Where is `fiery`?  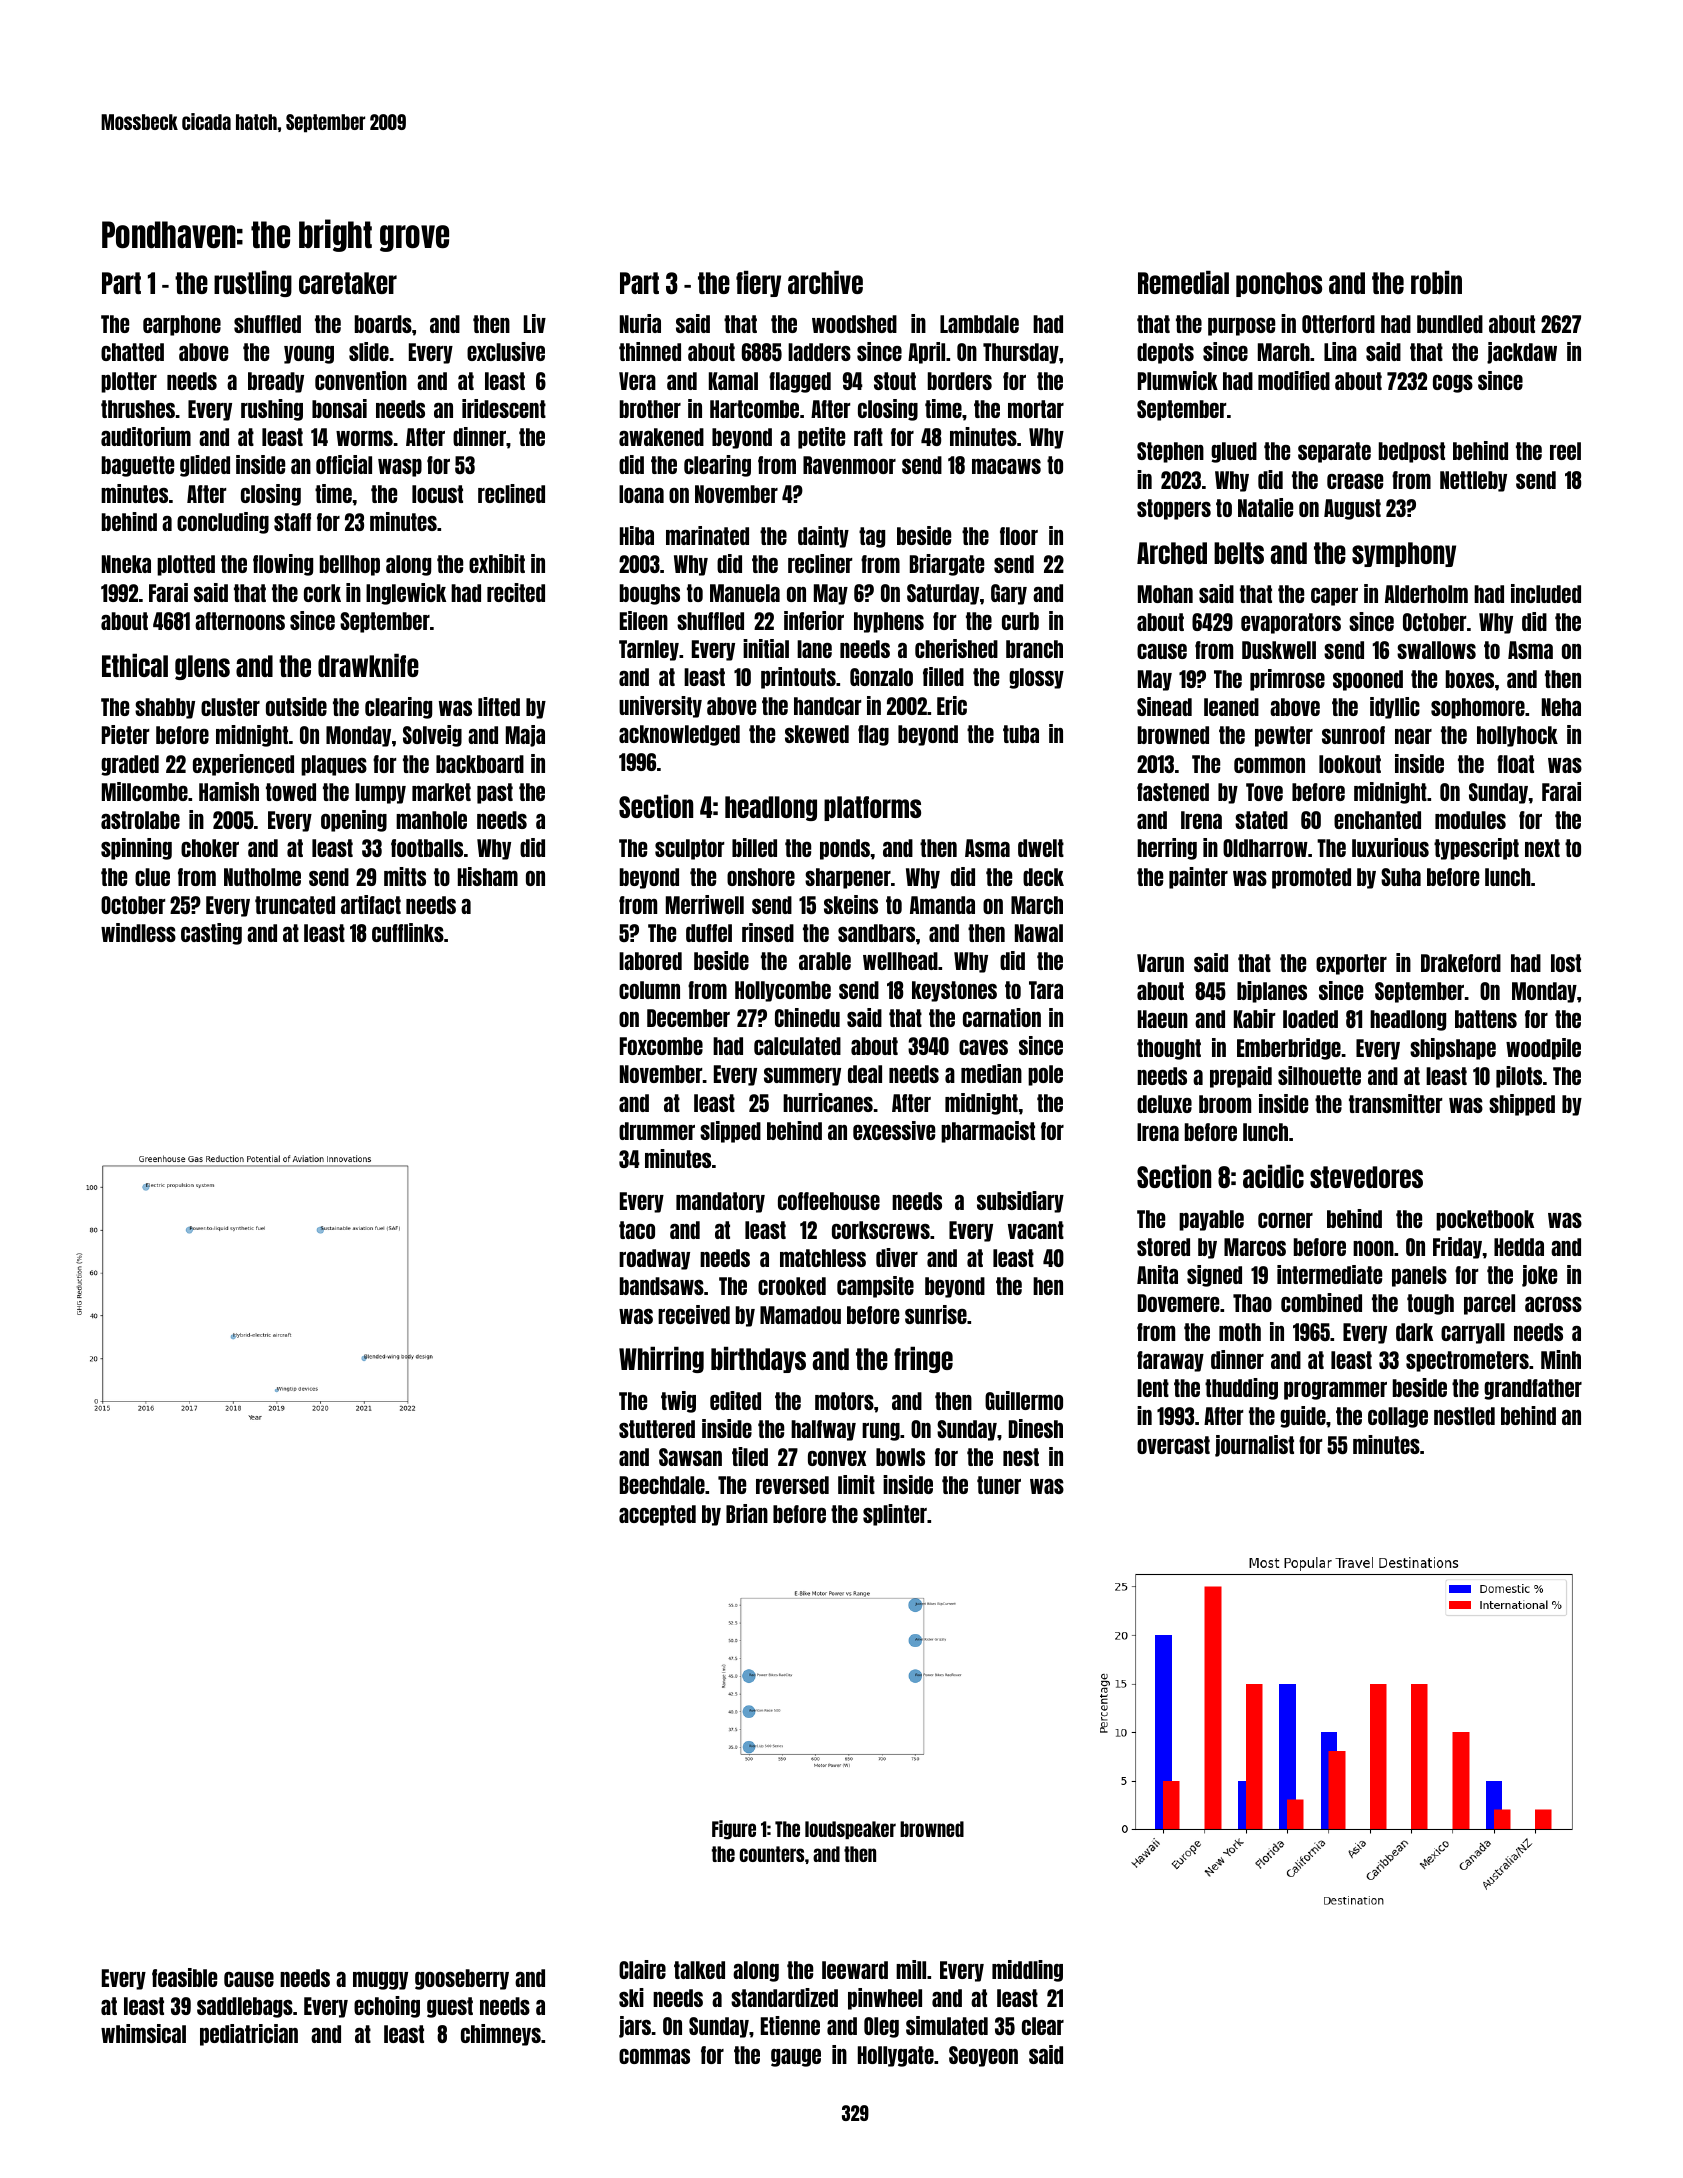 fiery is located at coordinates (758, 284).
